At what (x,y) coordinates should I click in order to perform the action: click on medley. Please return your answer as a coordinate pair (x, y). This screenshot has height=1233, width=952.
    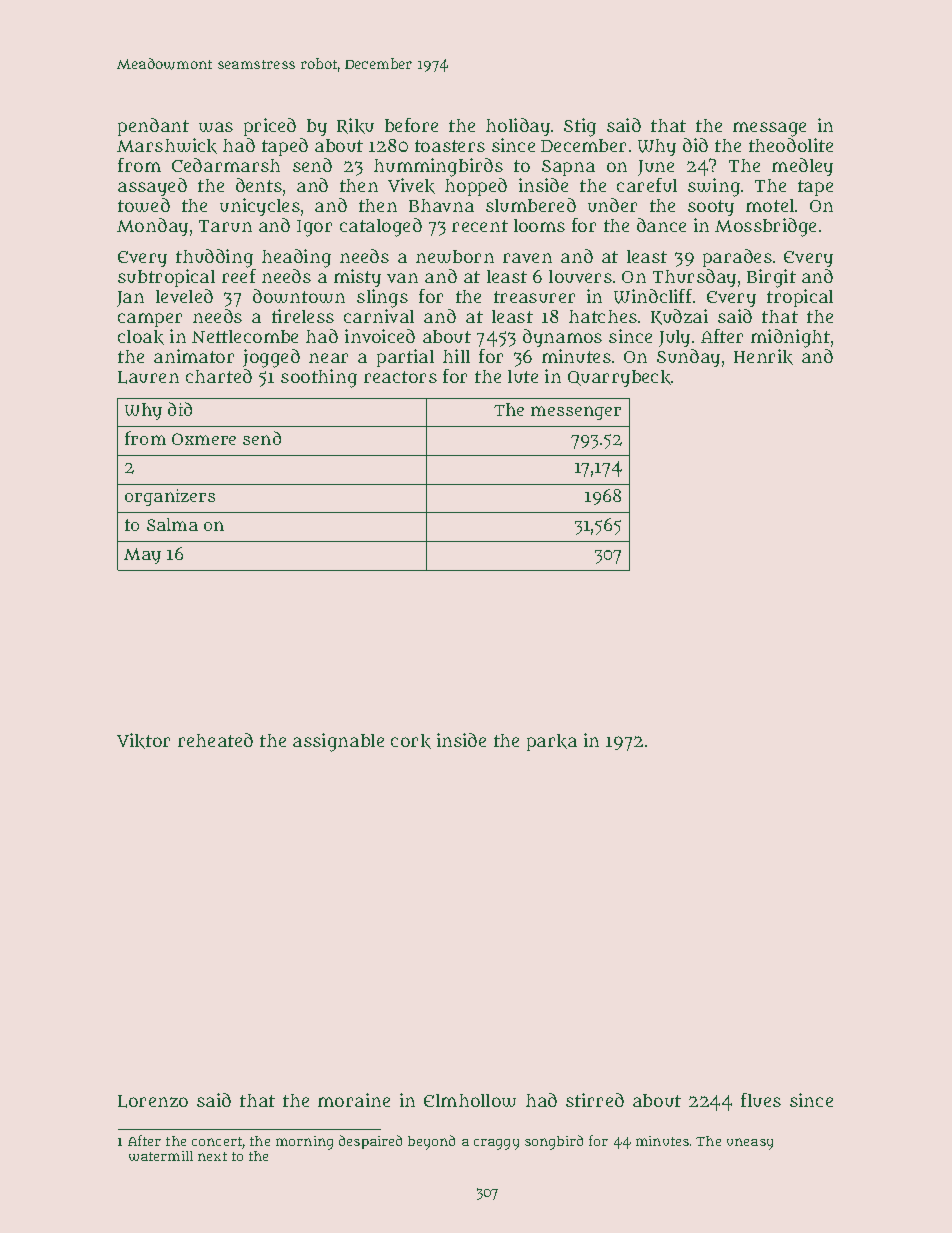
    Looking at the image, I should click on (802, 167).
